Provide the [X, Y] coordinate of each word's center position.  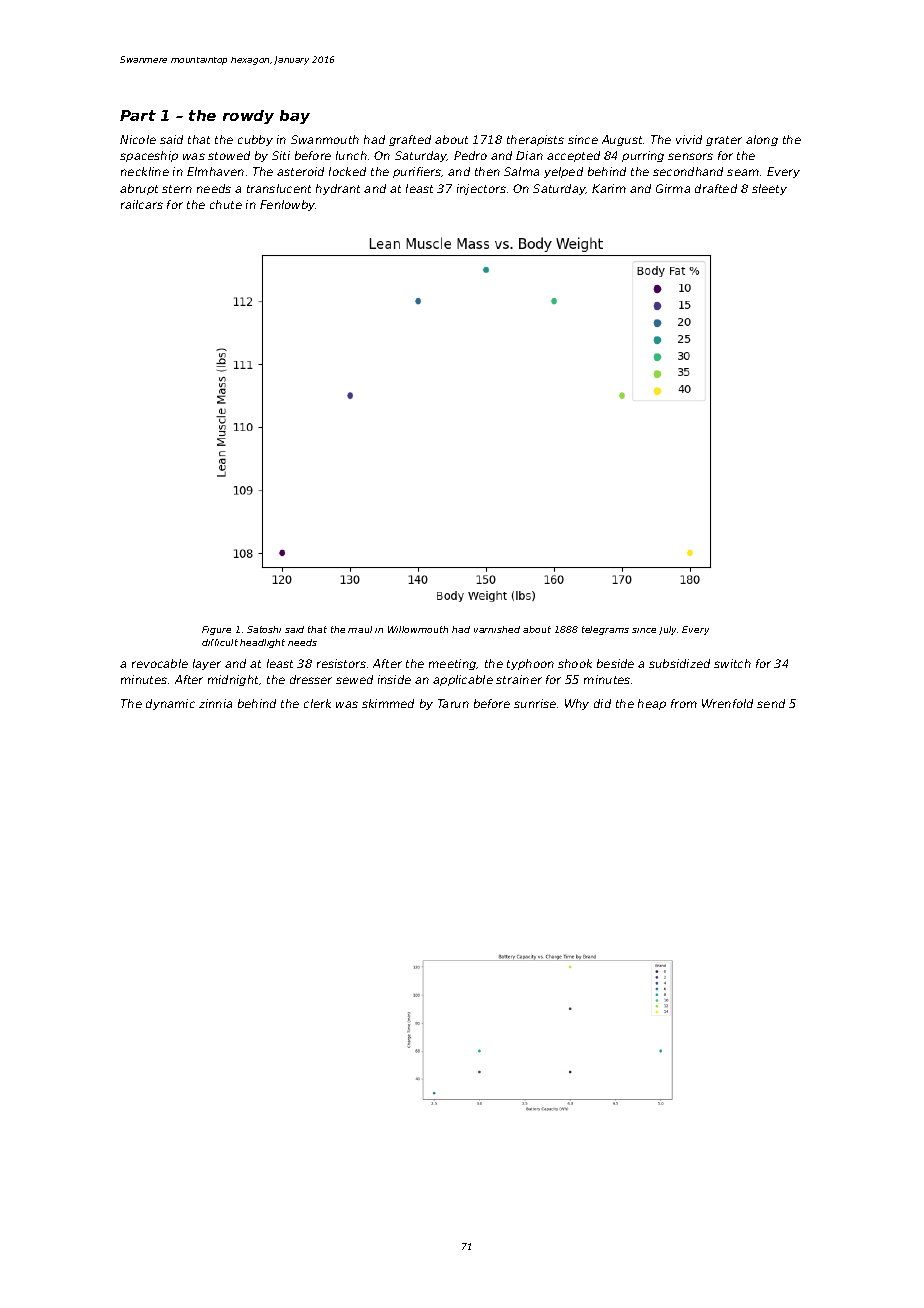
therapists [535, 140]
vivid [689, 139]
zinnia [215, 703]
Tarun [453, 703]
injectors [481, 189]
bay [295, 117]
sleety [769, 189]
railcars [142, 204]
